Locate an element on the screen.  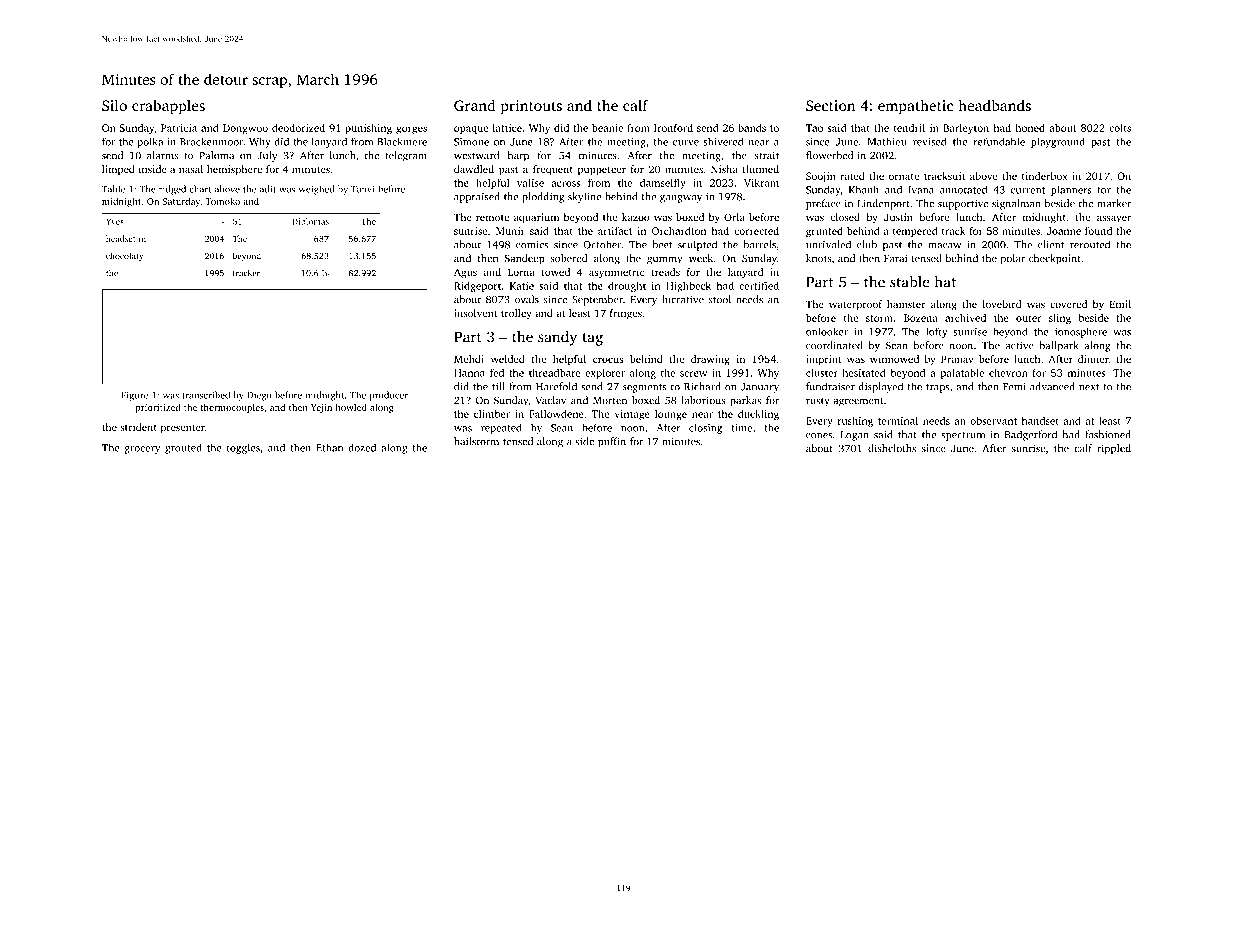
ridged is located at coordinates (172, 190).
